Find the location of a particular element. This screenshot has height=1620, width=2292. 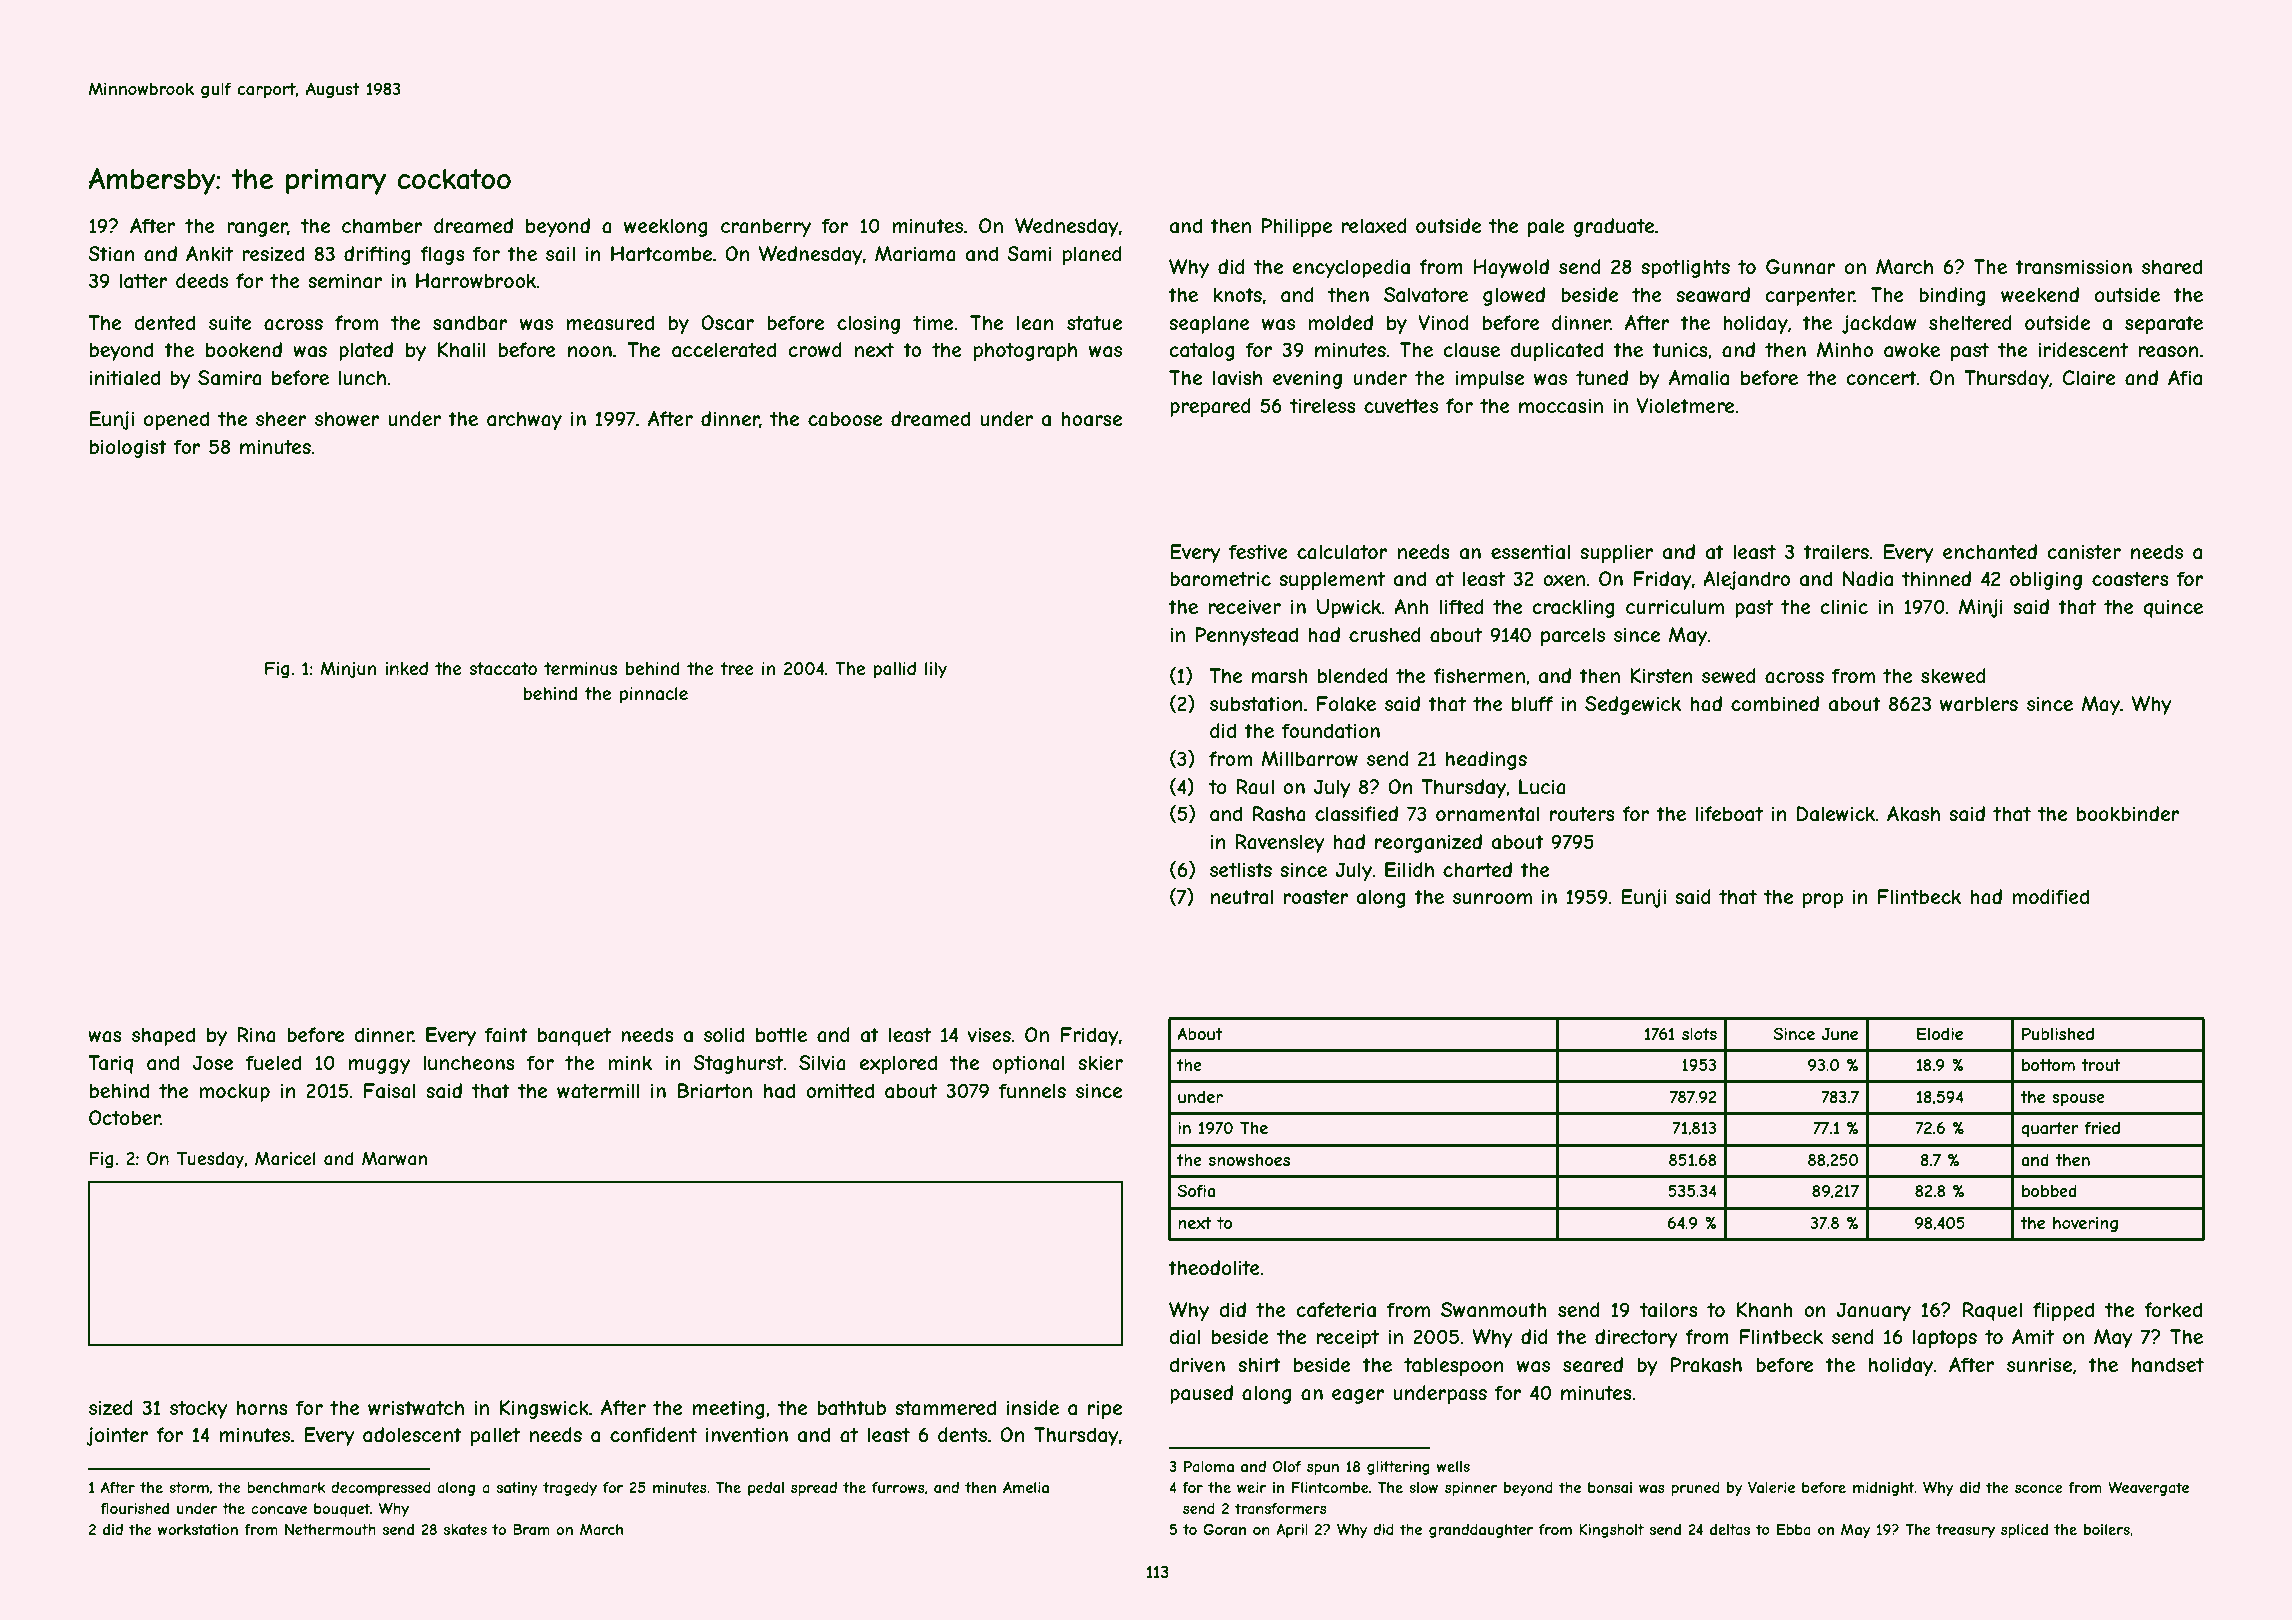

Gunnar is located at coordinates (1801, 266).
